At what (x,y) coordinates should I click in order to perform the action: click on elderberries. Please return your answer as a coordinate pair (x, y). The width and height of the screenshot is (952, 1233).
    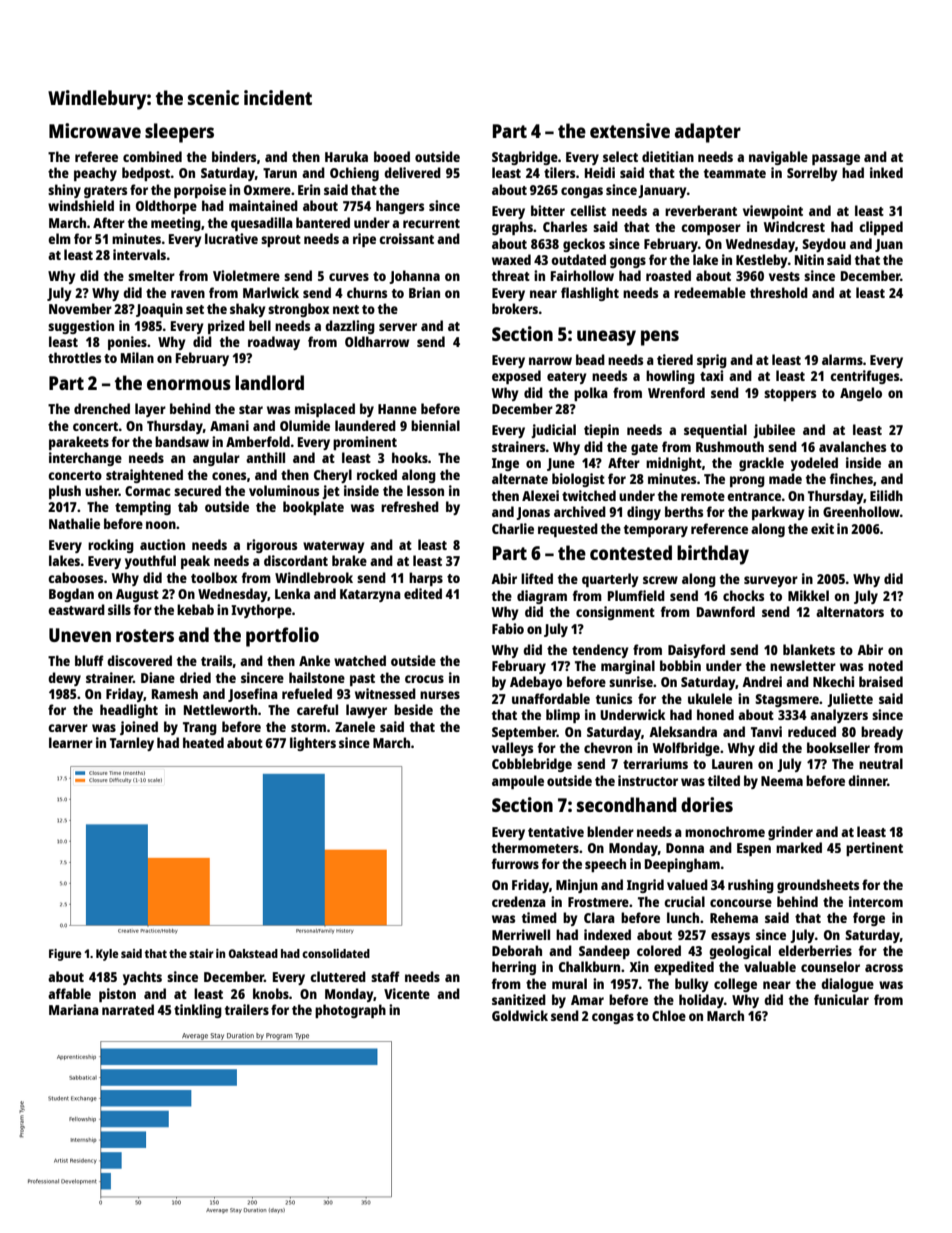
    Looking at the image, I should click on (815, 950).
